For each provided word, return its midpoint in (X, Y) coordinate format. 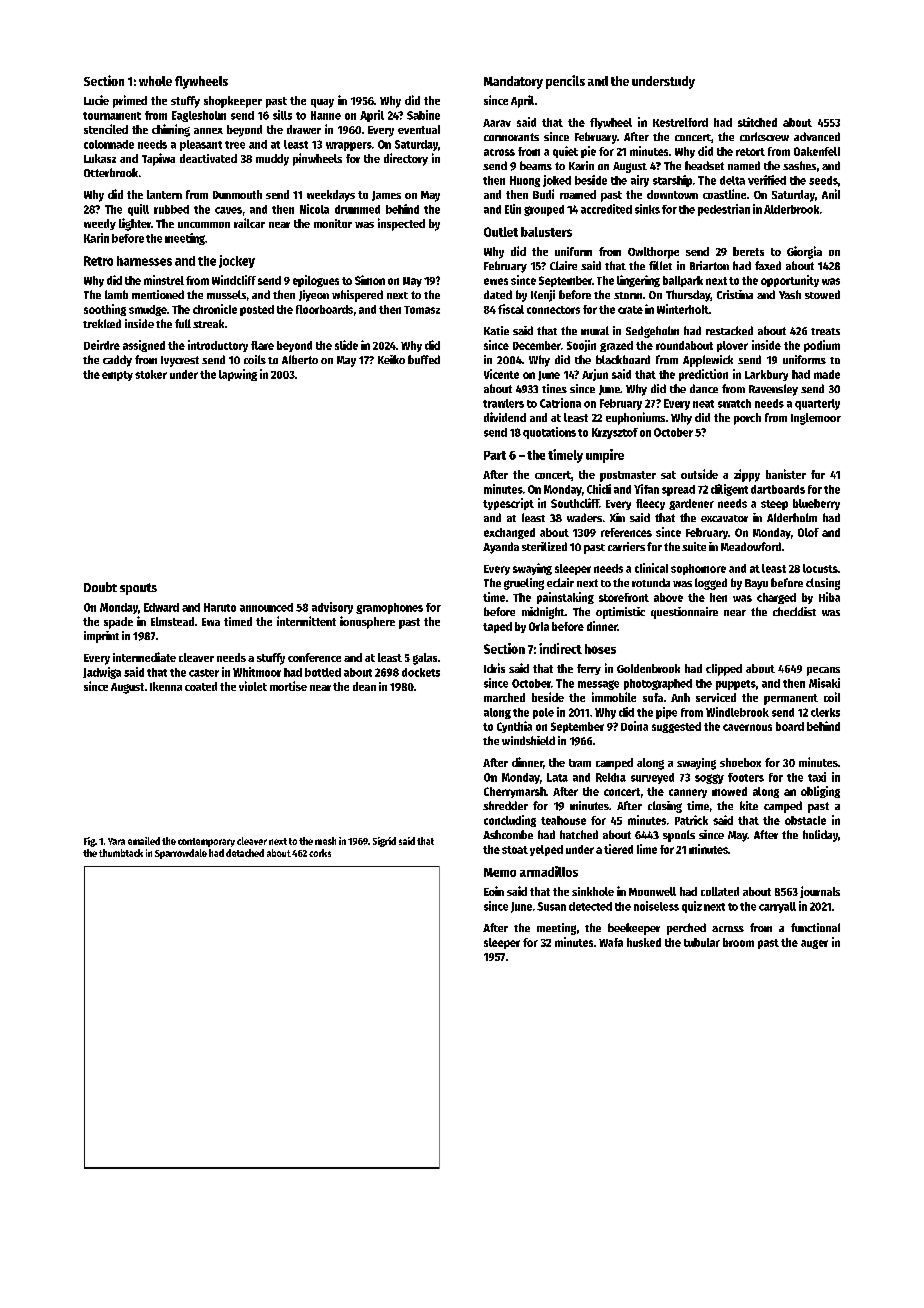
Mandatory (513, 82)
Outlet (501, 232)
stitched (757, 122)
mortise (288, 686)
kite (749, 805)
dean (364, 686)
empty (117, 376)
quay (322, 103)
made (827, 374)
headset (704, 165)
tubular (702, 942)
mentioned (158, 294)
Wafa (611, 942)
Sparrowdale (181, 854)
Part (495, 455)
